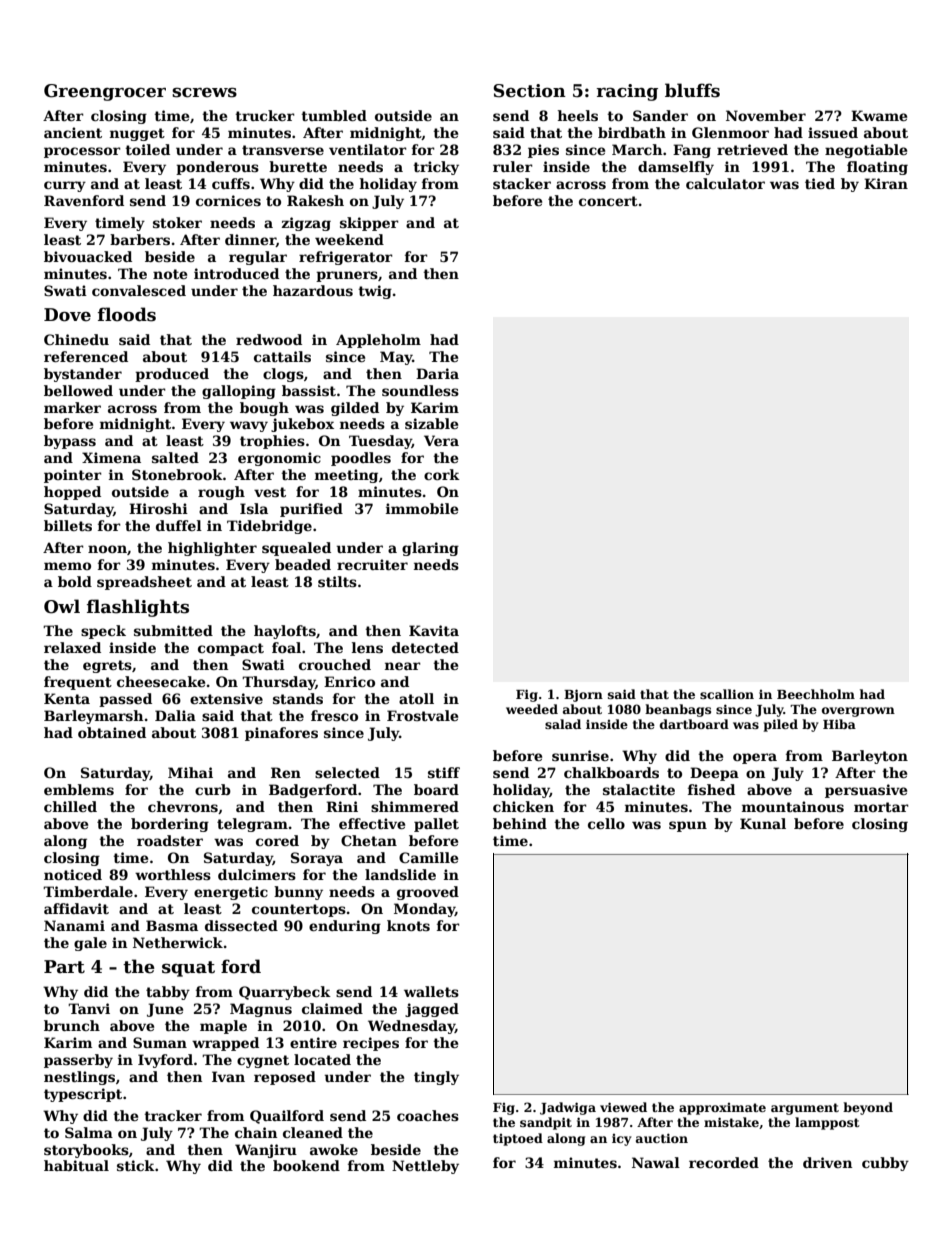 Image resolution: width=952 pixels, height=1233 pixels. I want to click on Kiran, so click(886, 183).
